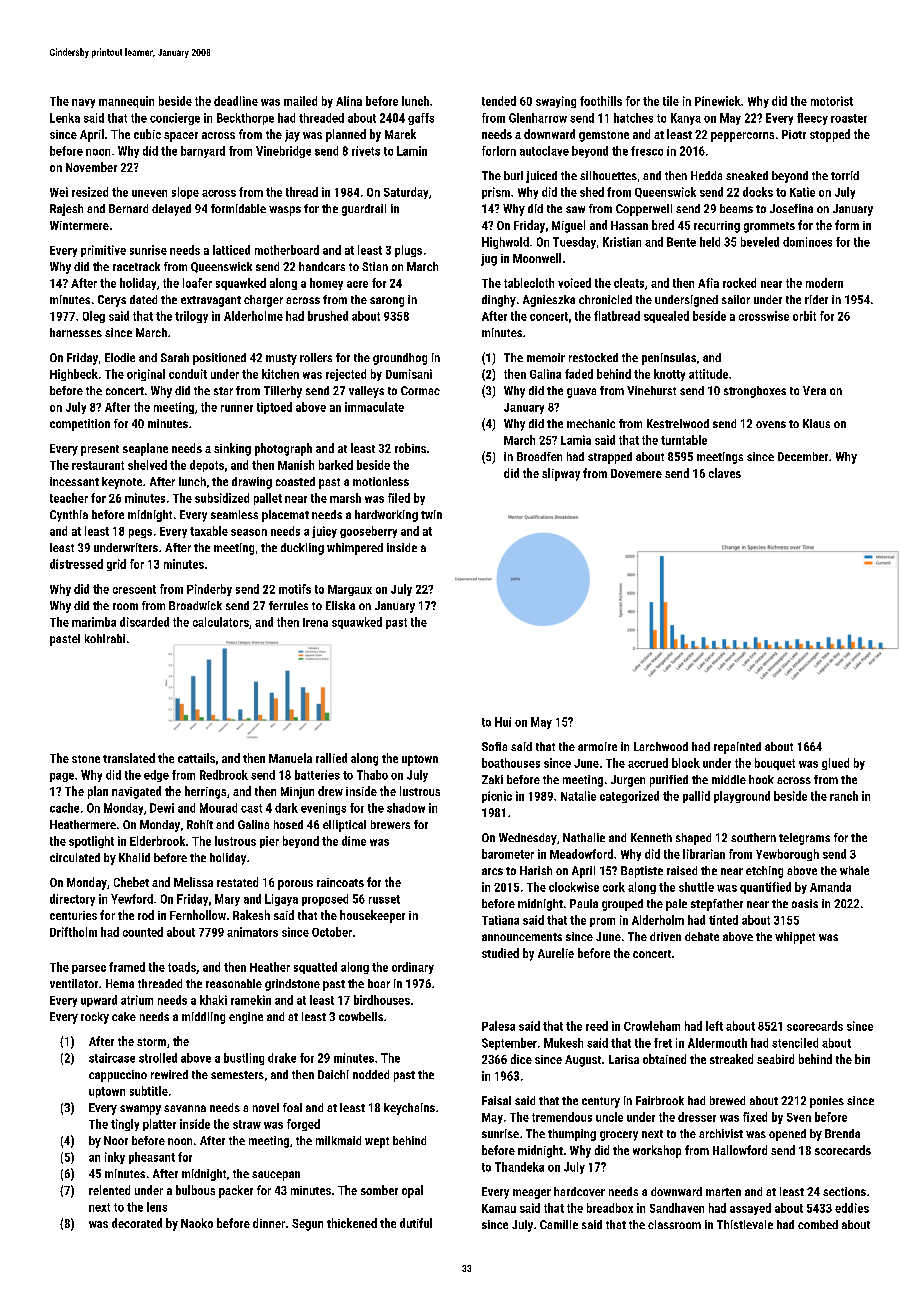  Describe the element at coordinates (79, 225) in the screenshot. I see `Wintermere` at that location.
